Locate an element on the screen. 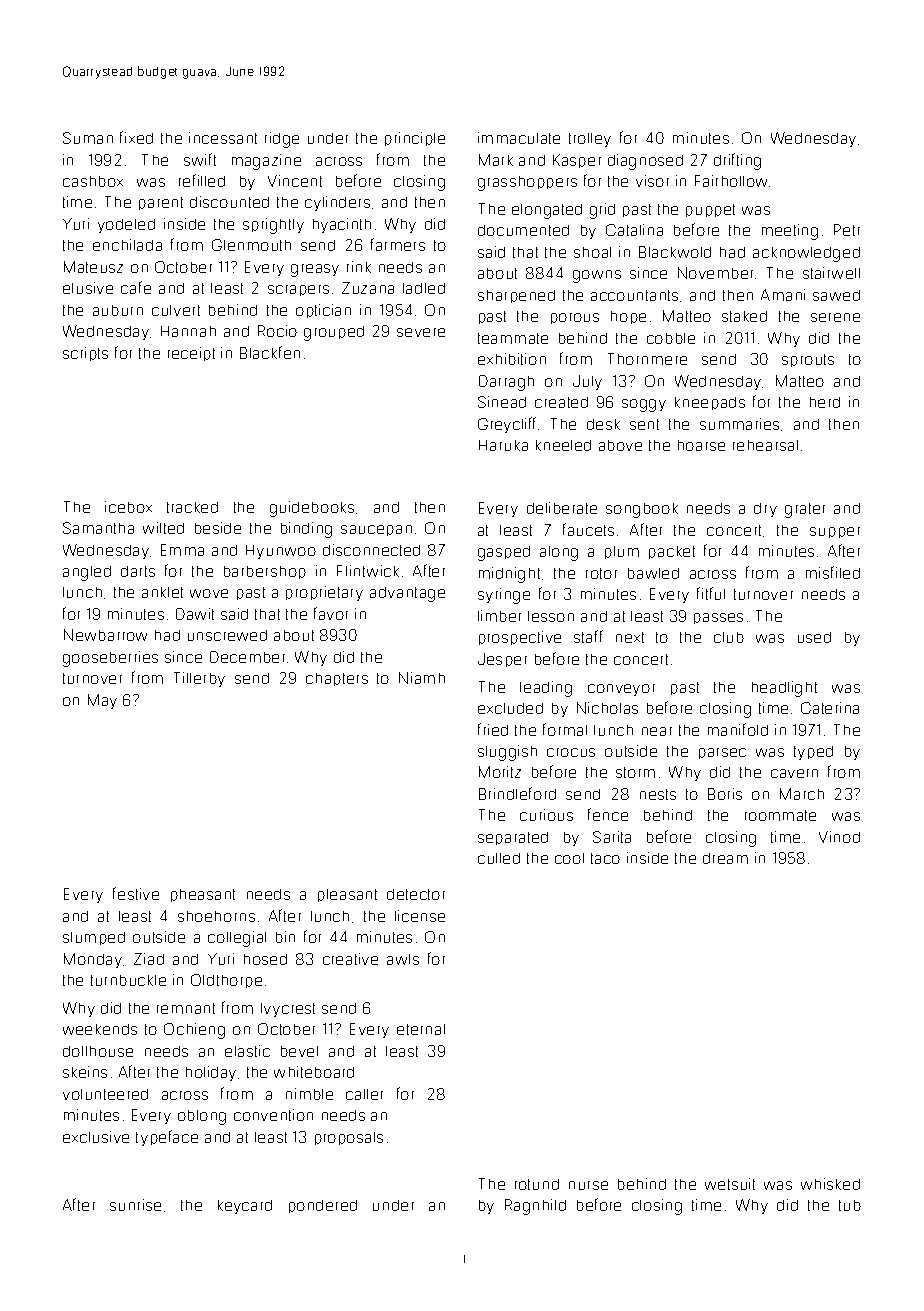 Image resolution: width=924 pixels, height=1311 pixels. Samantha is located at coordinates (98, 528).
